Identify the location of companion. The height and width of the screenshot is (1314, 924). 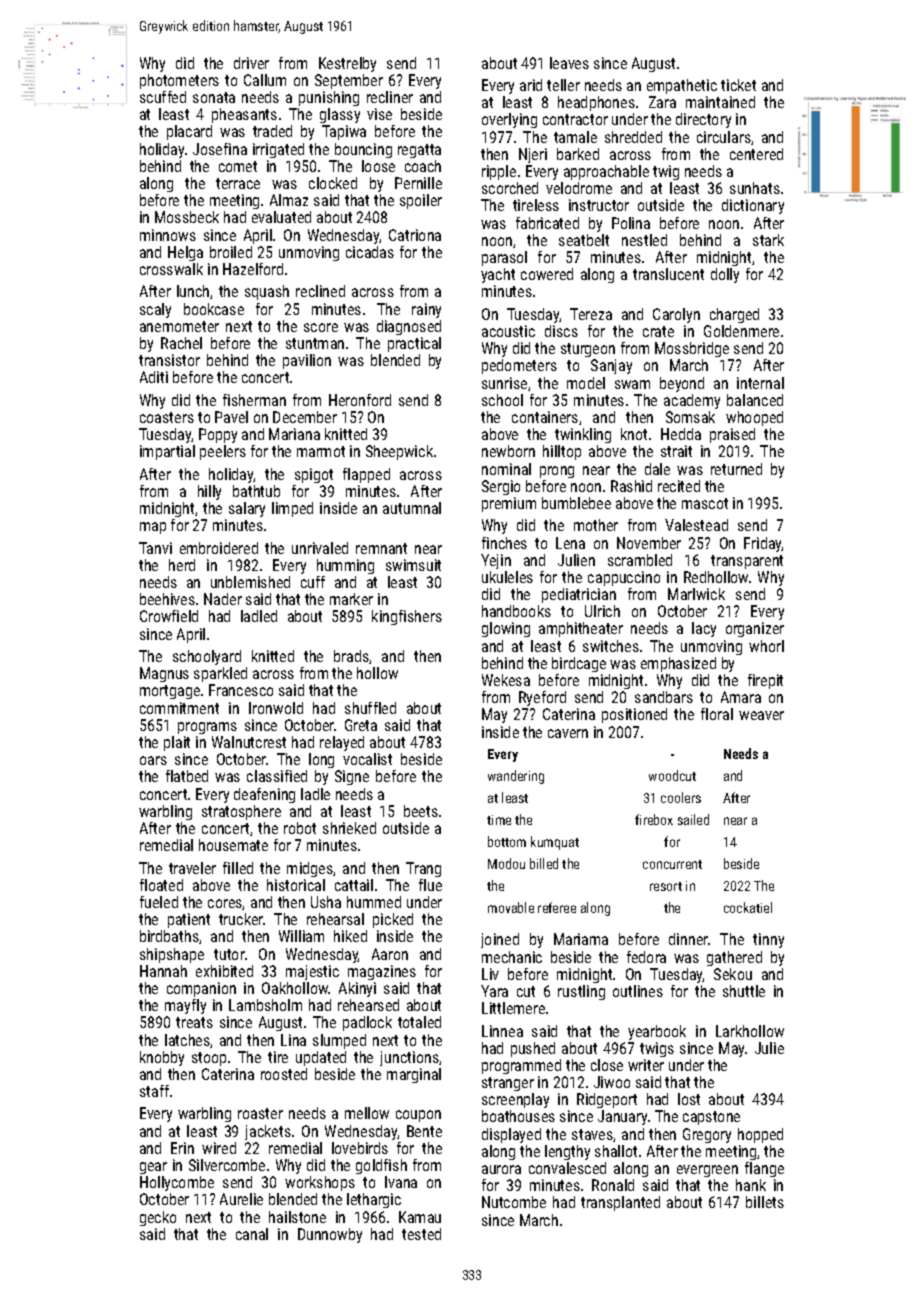
(201, 989).
